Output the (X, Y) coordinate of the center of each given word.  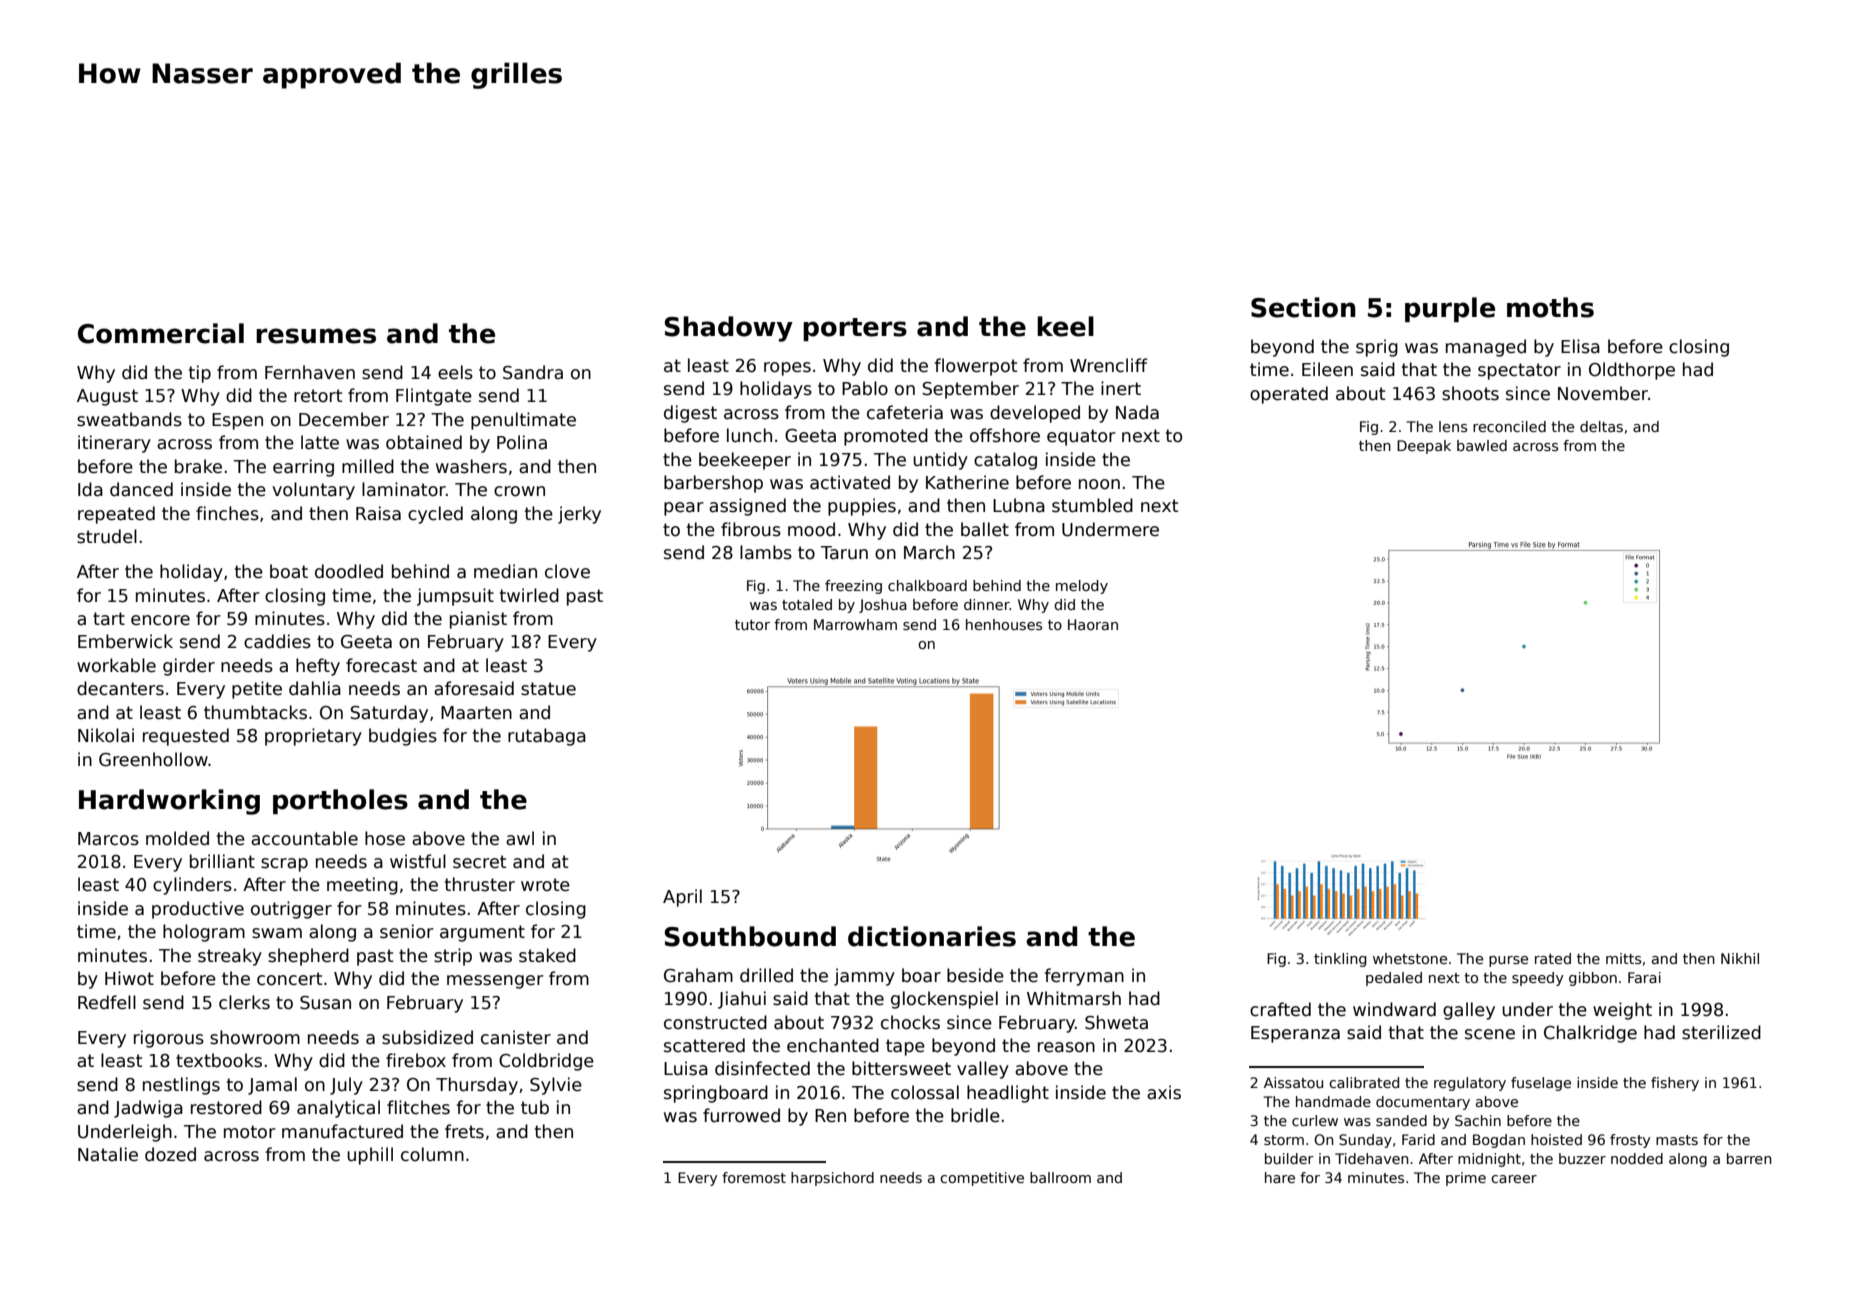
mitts (1623, 958)
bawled (1482, 445)
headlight (1008, 1094)
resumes (316, 336)
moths (1550, 307)
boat (289, 571)
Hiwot (129, 978)
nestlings (181, 1086)
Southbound (750, 936)
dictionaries (932, 936)
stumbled (1092, 505)
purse (1508, 961)
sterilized (1721, 1032)
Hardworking (169, 802)
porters (855, 329)
